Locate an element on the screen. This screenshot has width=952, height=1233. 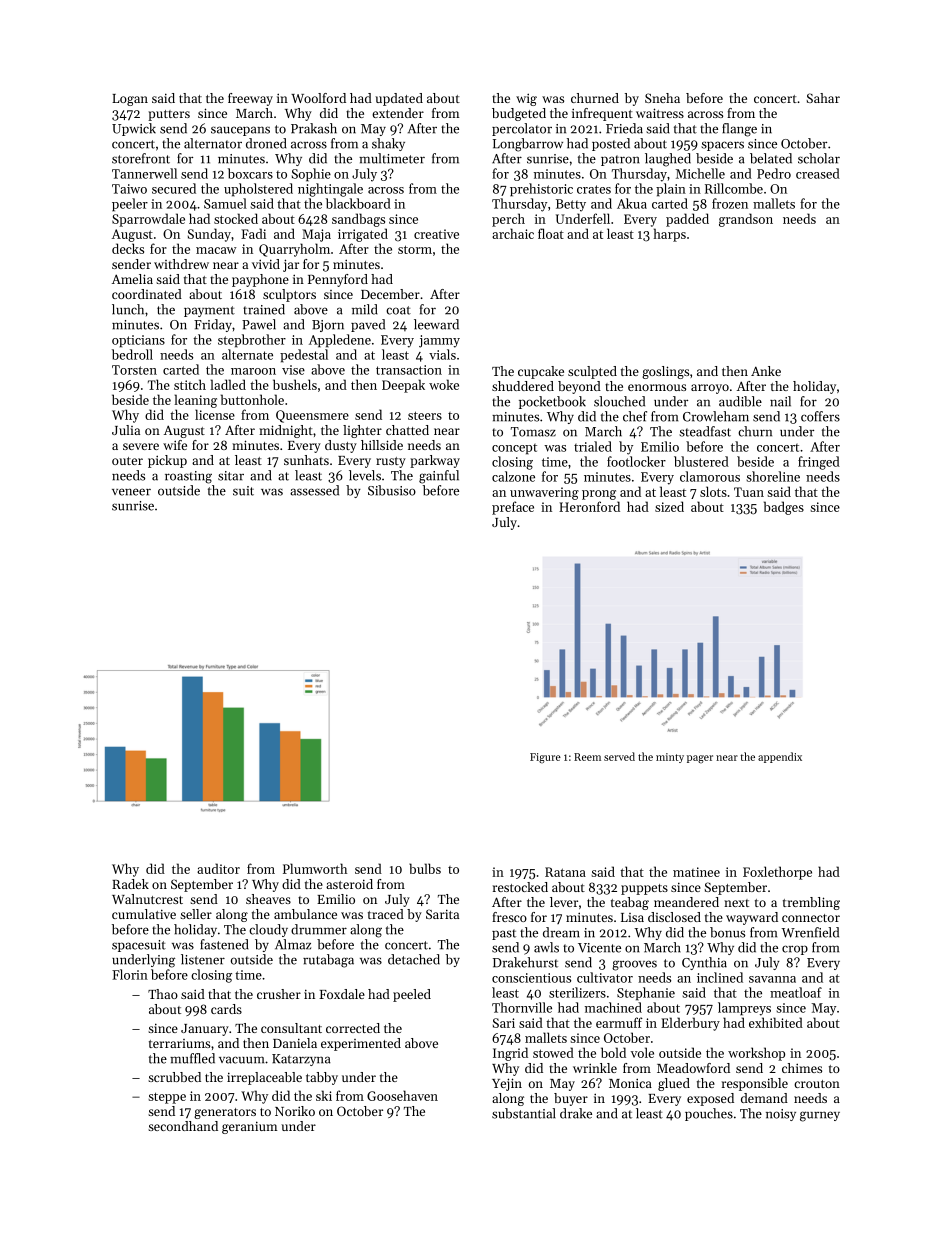
substantial is located at coordinates (524, 1113).
